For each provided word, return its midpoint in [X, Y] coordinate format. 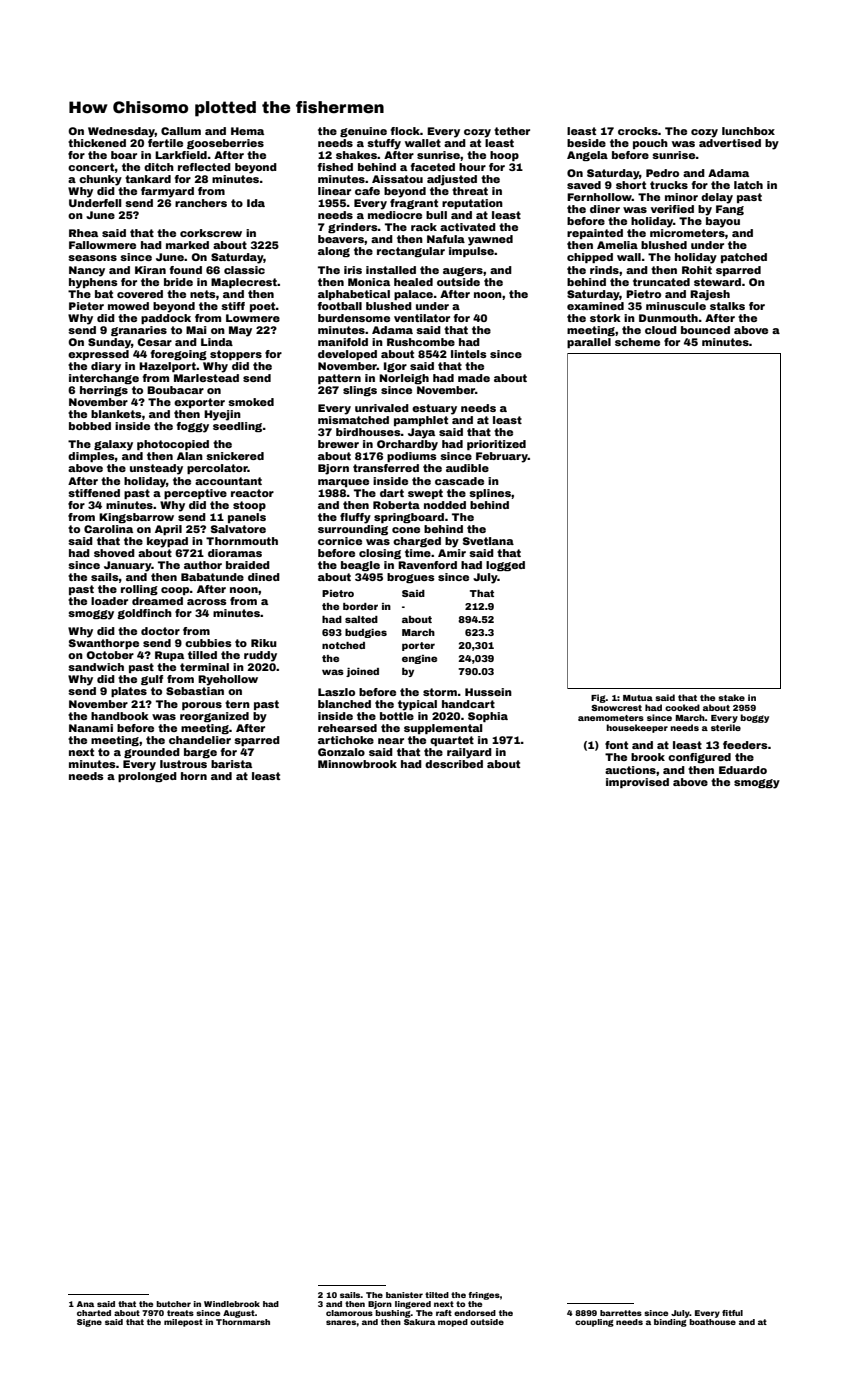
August [239, 1314]
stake [731, 697]
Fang [730, 210]
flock [405, 131]
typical [417, 705]
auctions [630, 770]
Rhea [83, 233]
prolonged [147, 777]
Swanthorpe [104, 644]
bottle [397, 716]
